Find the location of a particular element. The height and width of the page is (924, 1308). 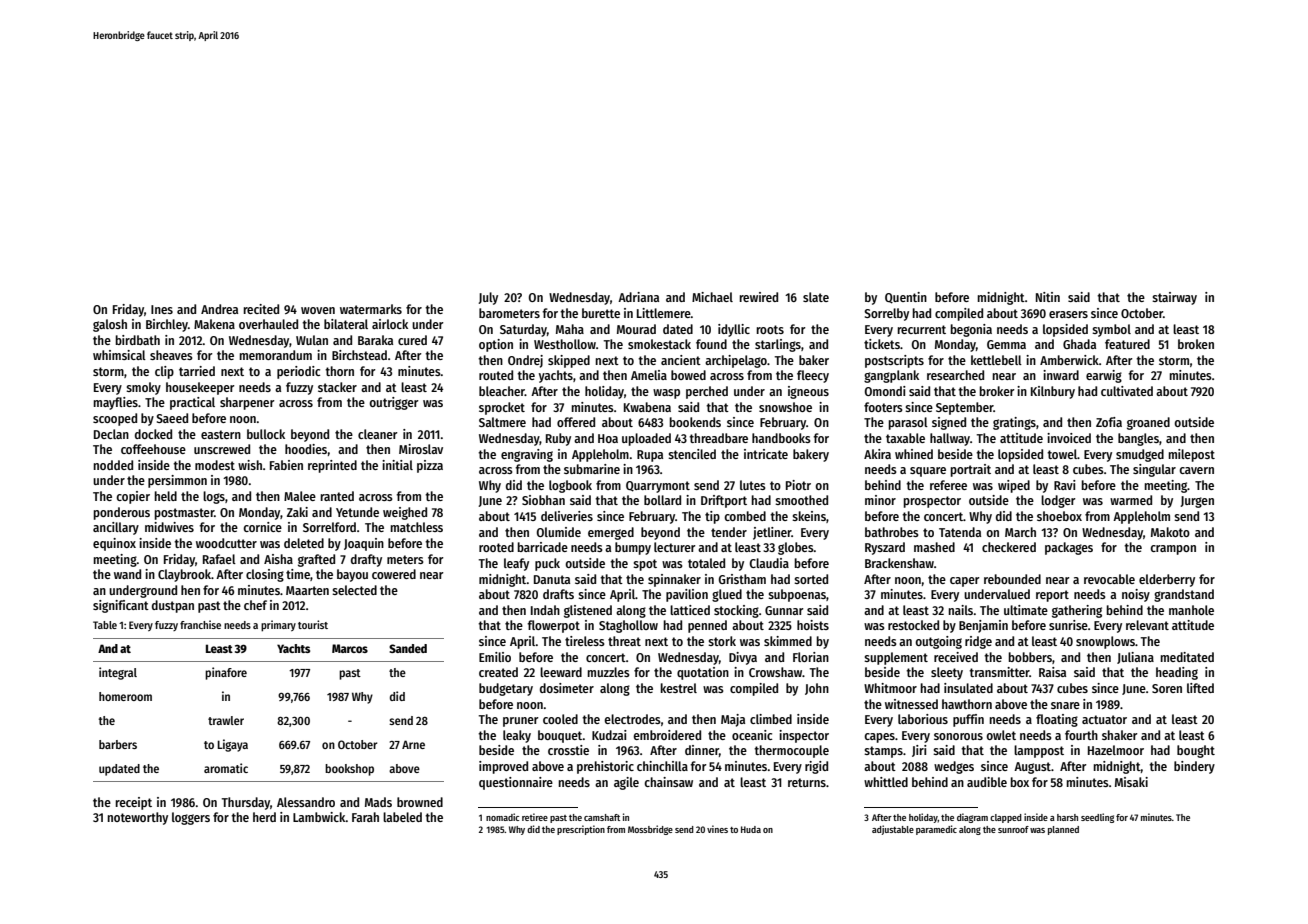

latticed is located at coordinates (690, 610).
